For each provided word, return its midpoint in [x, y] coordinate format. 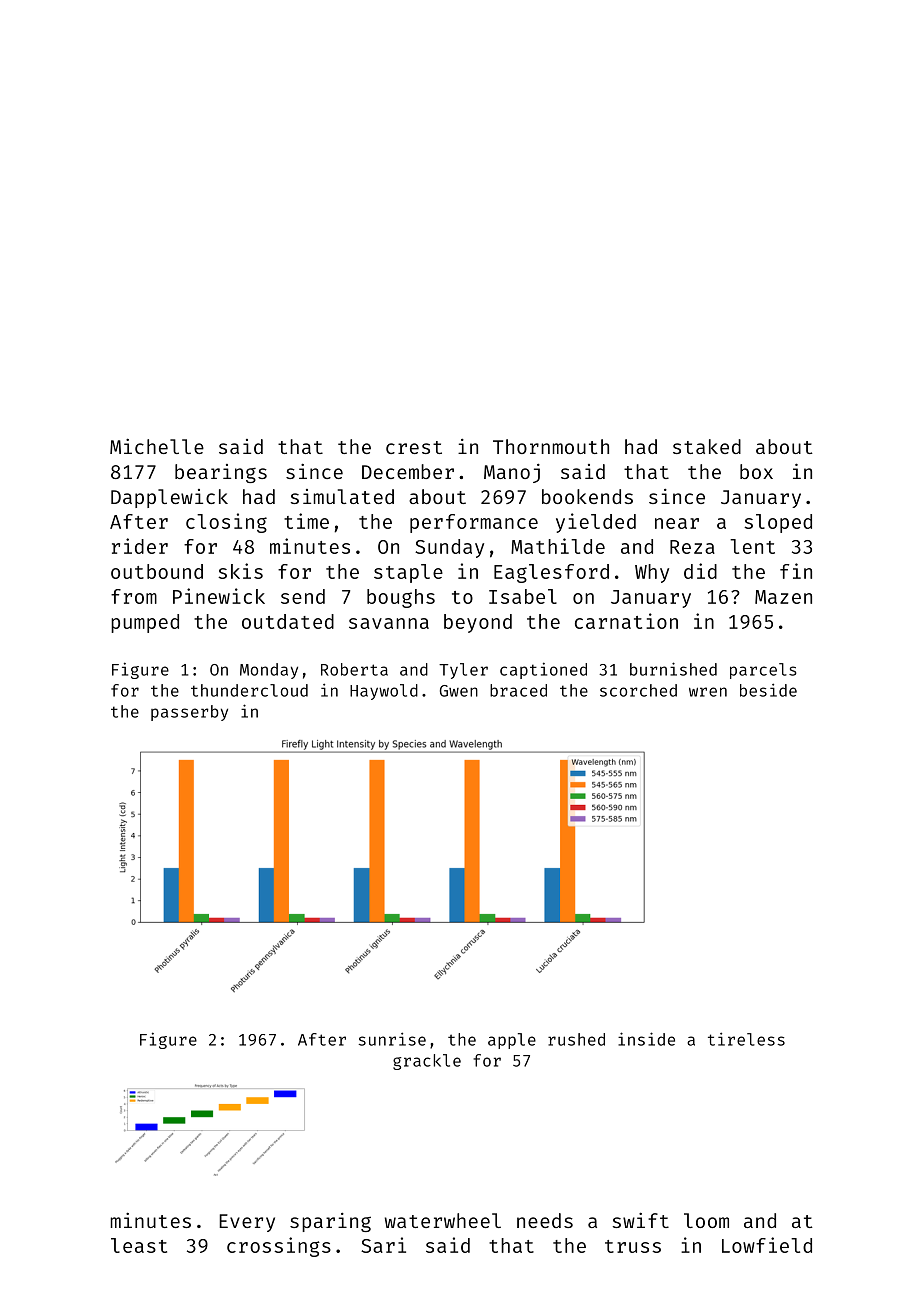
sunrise [392, 1039]
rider [140, 546]
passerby [189, 713]
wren [708, 692]
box [756, 471]
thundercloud [249, 690]
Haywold [384, 692]
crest [414, 447]
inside [646, 1039]
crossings [279, 1247]
